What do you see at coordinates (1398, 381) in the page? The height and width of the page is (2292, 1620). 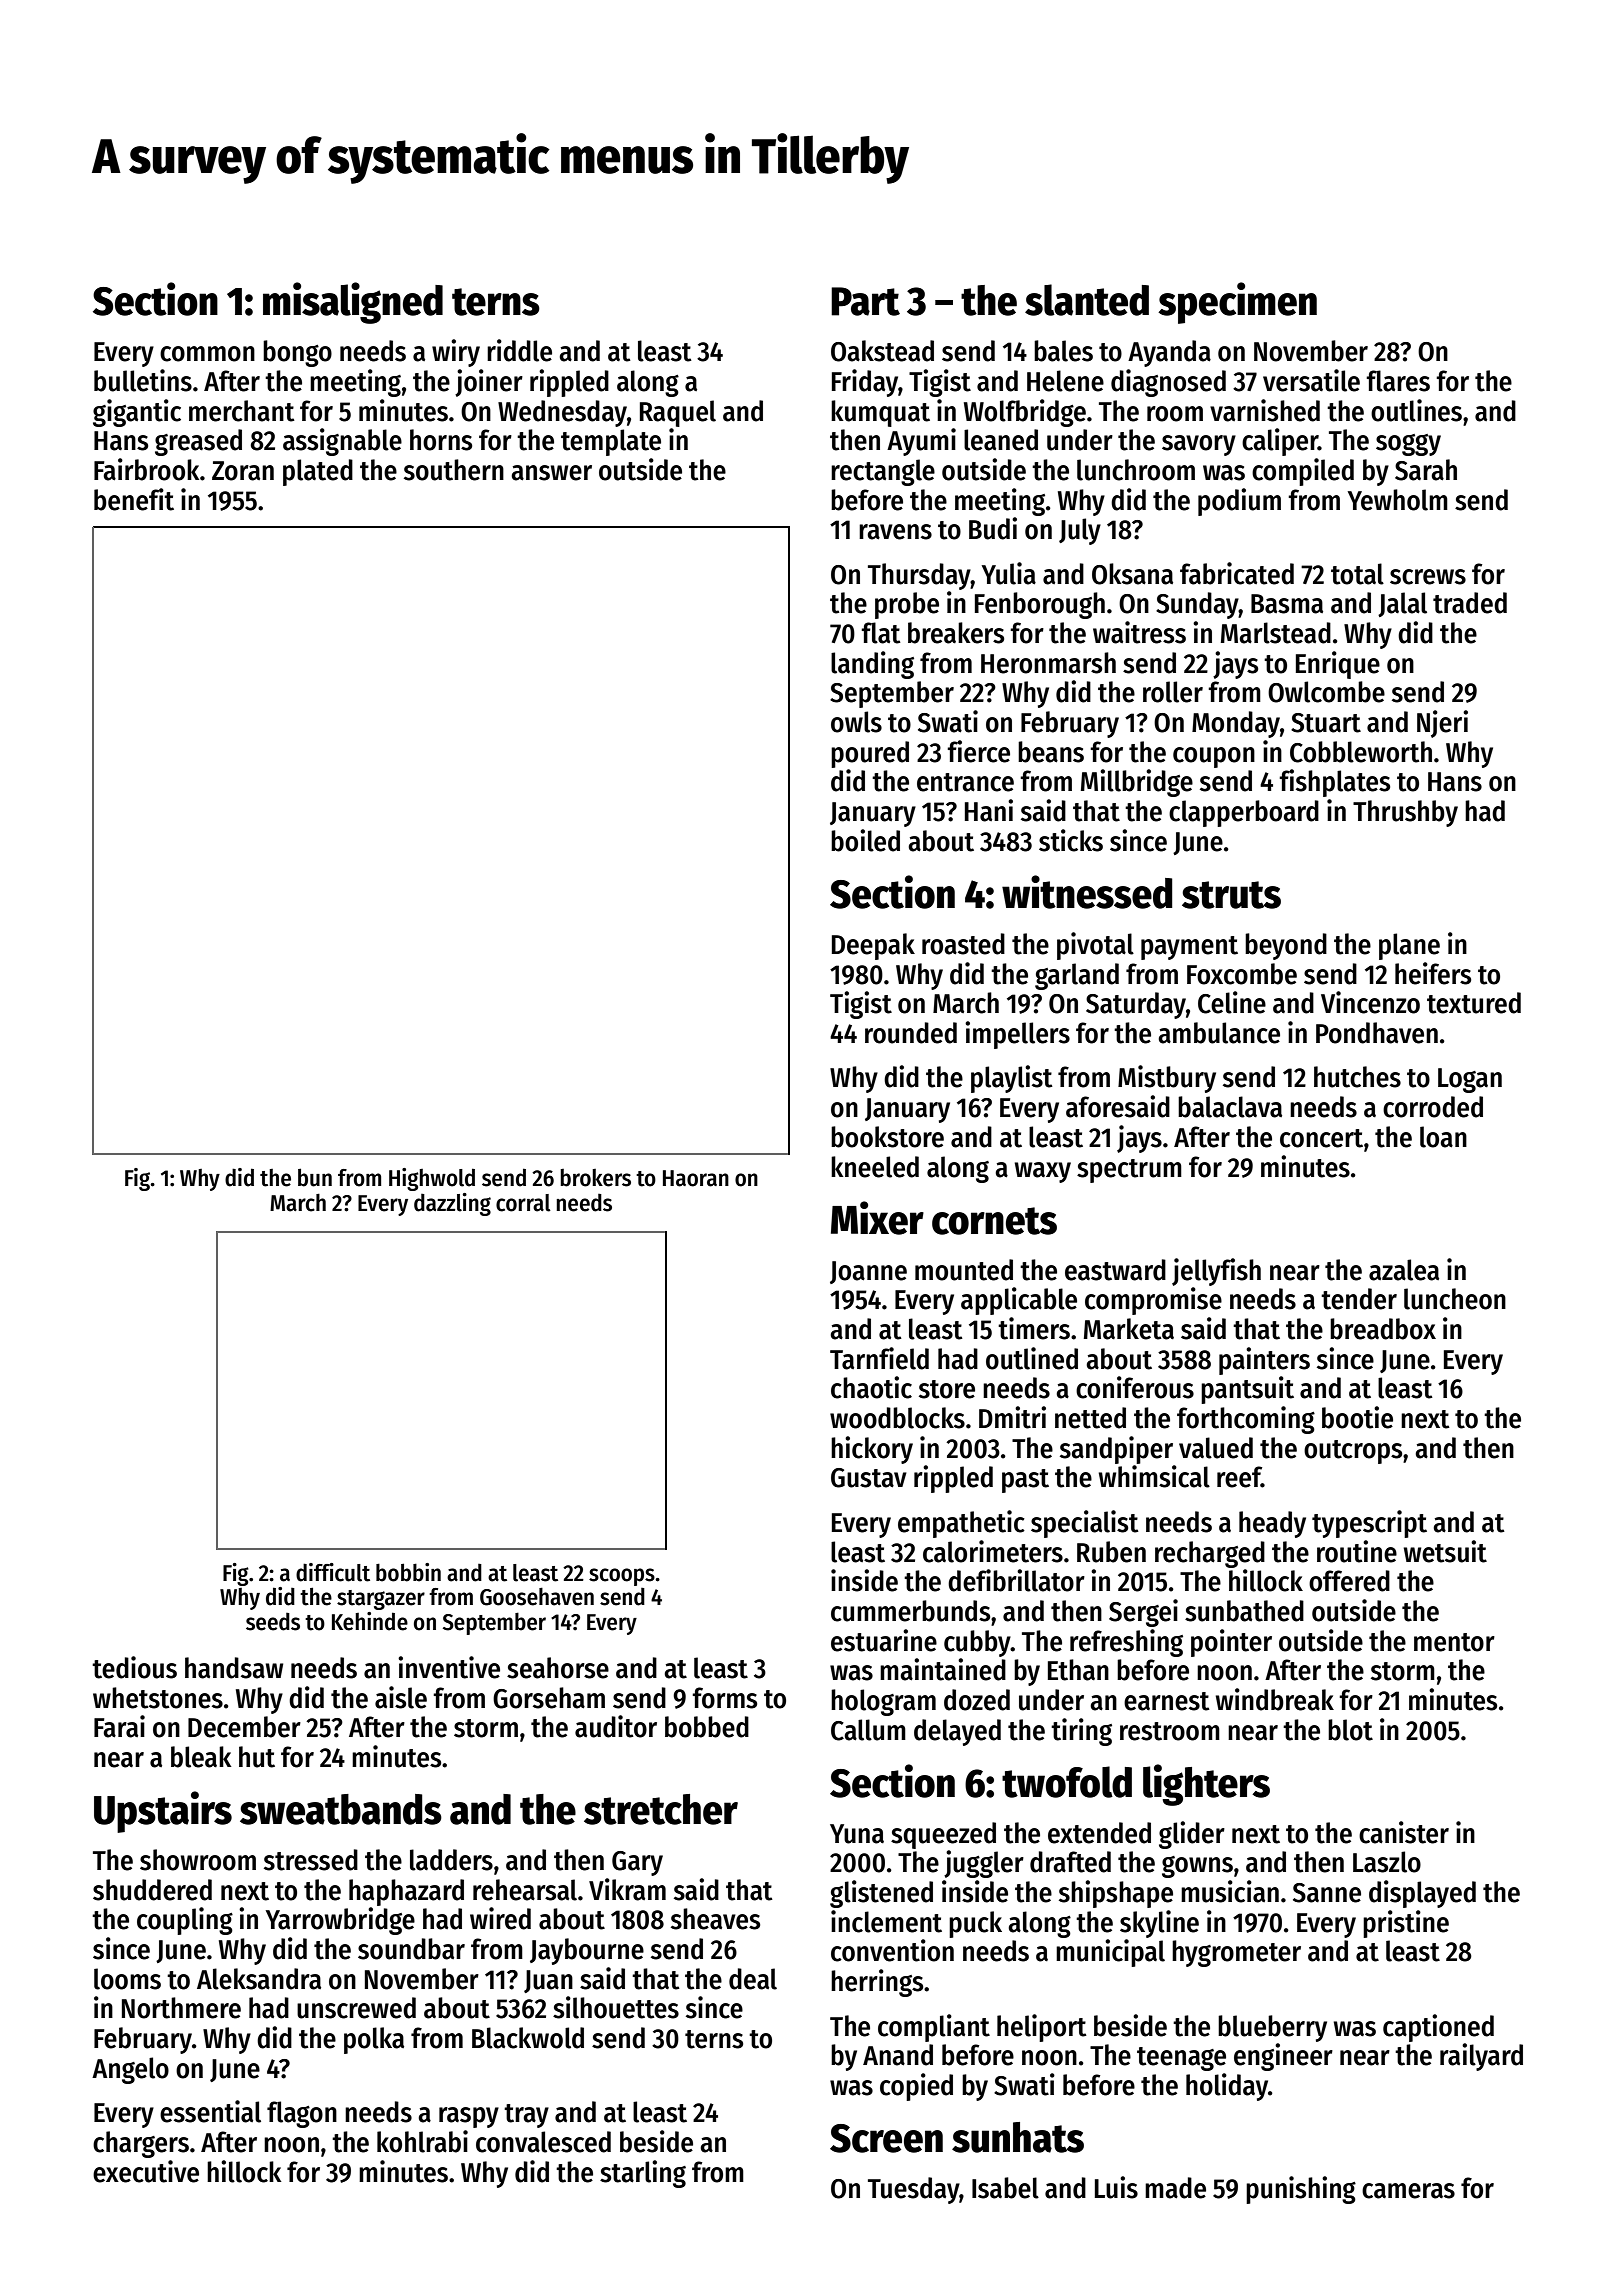 I see `flares` at bounding box center [1398, 381].
